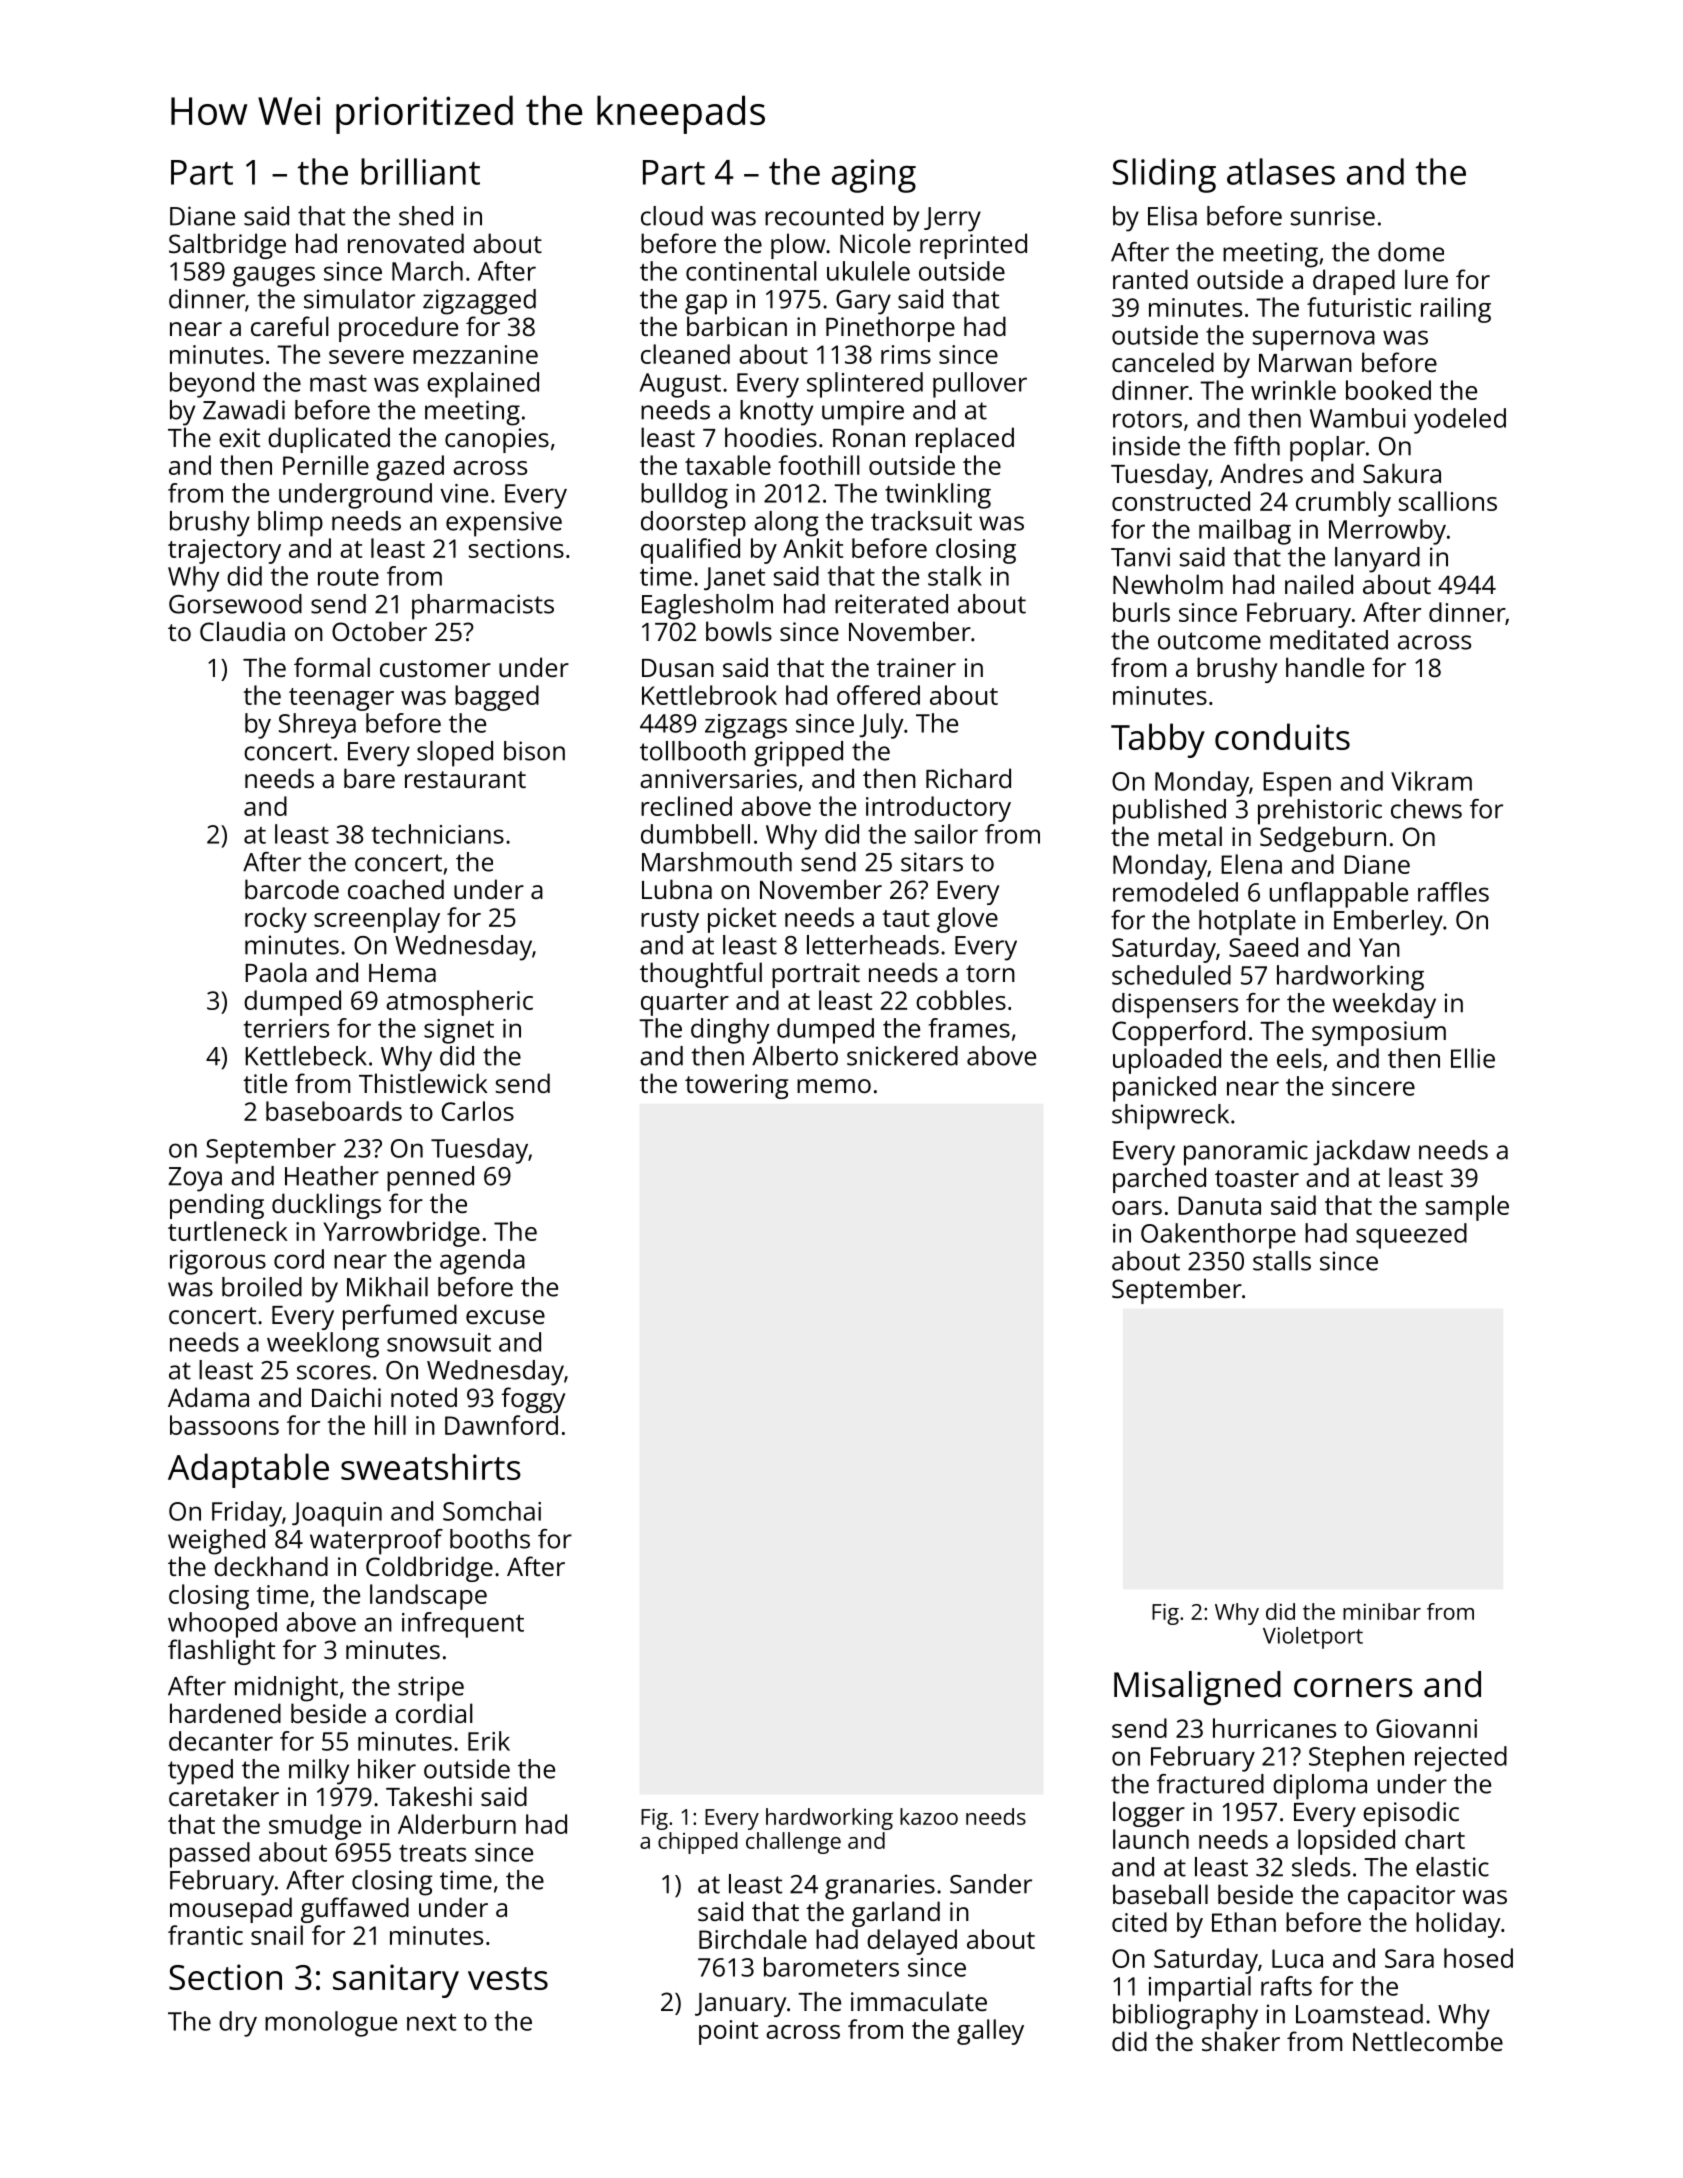 The height and width of the screenshot is (2178, 1683). What do you see at coordinates (1282, 1261) in the screenshot?
I see `stalls` at bounding box center [1282, 1261].
